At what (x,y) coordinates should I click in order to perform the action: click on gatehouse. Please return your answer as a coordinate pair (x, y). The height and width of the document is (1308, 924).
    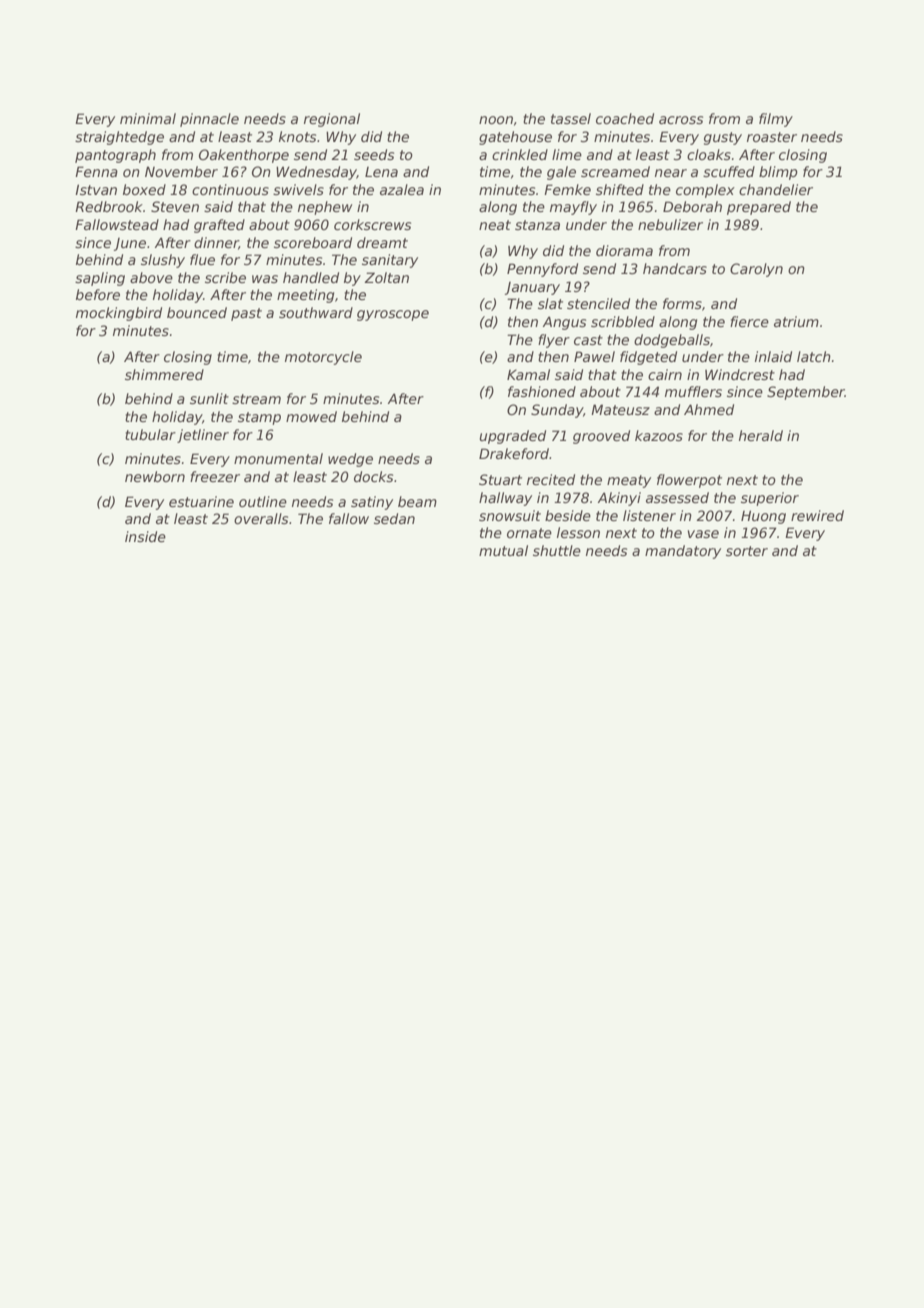
    Looking at the image, I should click on (515, 138).
